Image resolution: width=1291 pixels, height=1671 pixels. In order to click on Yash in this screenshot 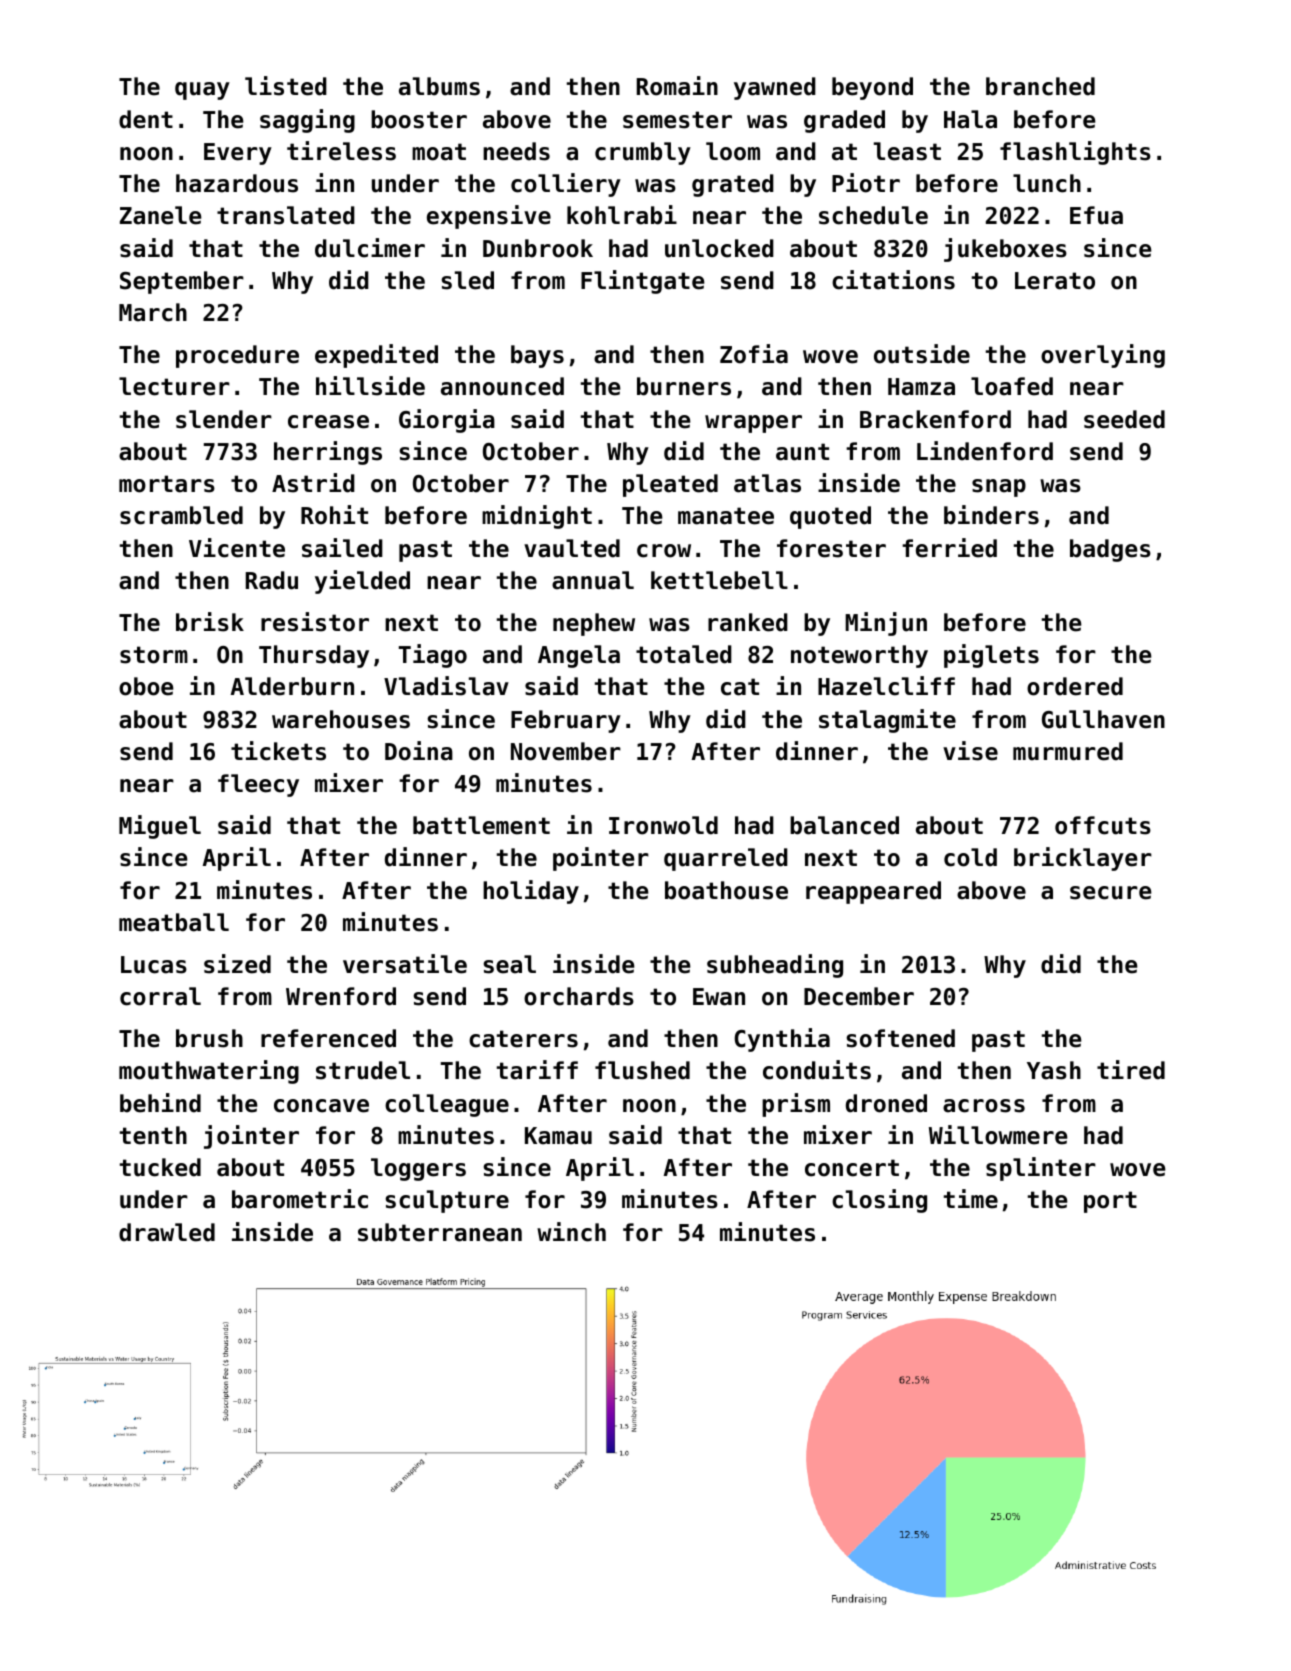, I will do `click(1054, 1070)`.
